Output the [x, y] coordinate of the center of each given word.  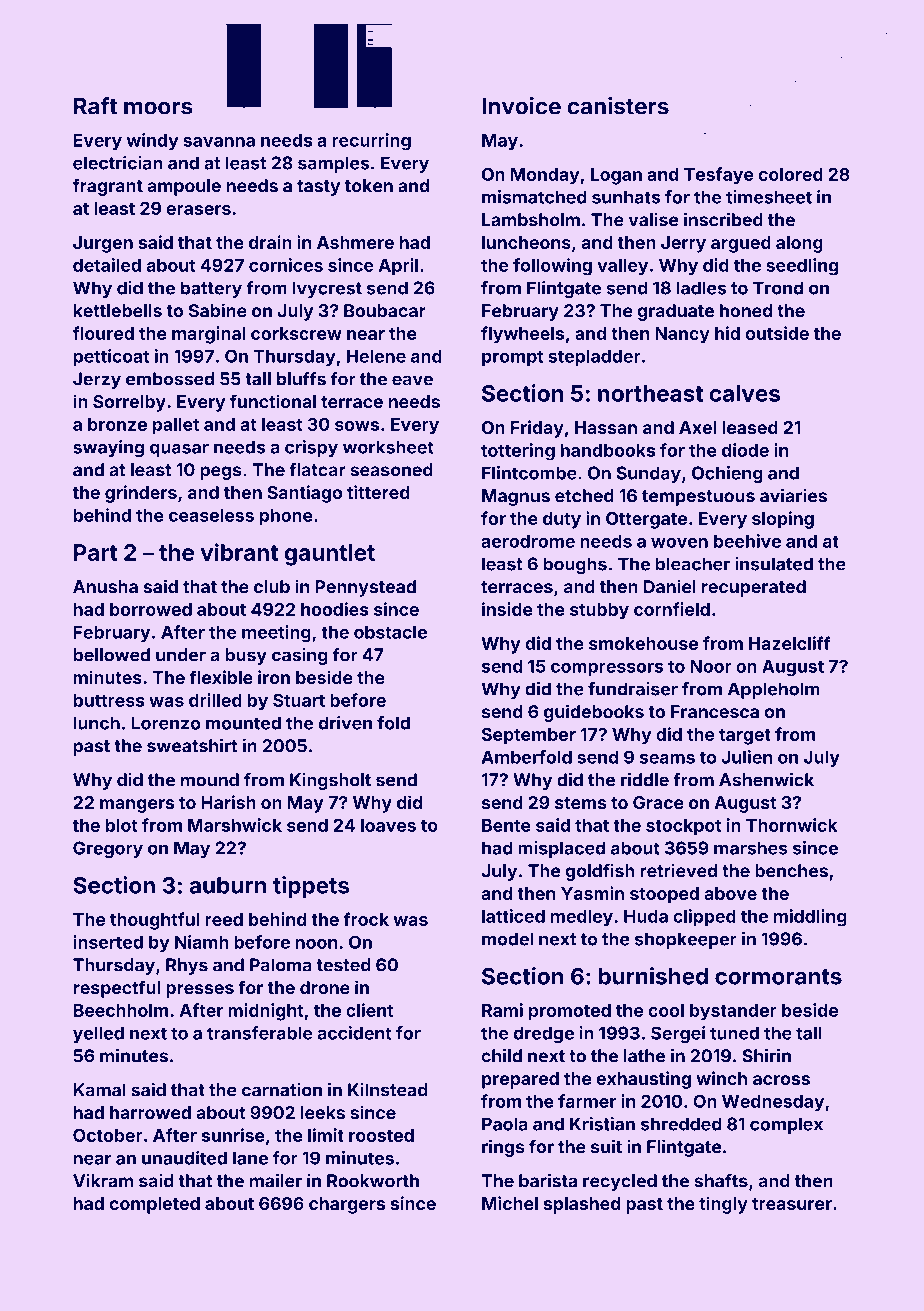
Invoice [521, 106]
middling [810, 918]
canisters [618, 106]
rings [503, 1148]
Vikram [103, 1181]
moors [158, 108]
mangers [137, 806]
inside [507, 609]
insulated [774, 564]
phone [286, 517]
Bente [506, 825]
